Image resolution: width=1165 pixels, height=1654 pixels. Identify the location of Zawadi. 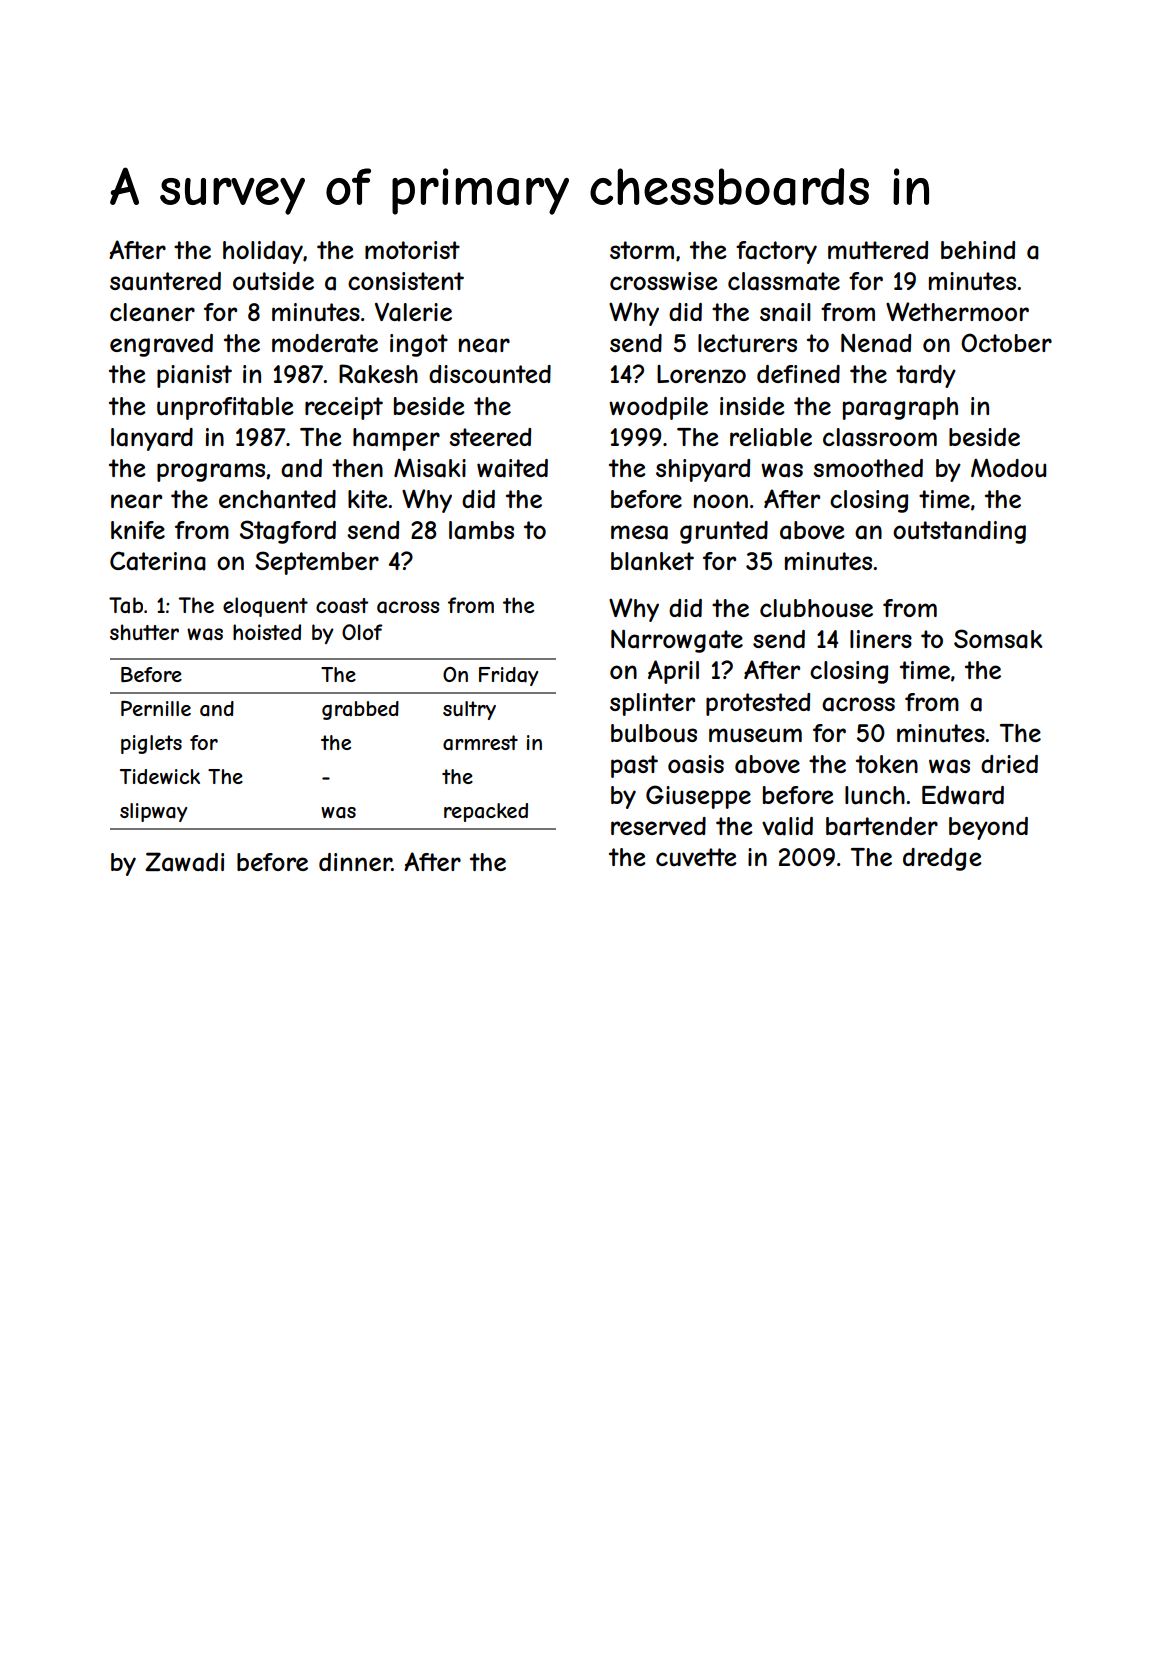
(184, 862).
